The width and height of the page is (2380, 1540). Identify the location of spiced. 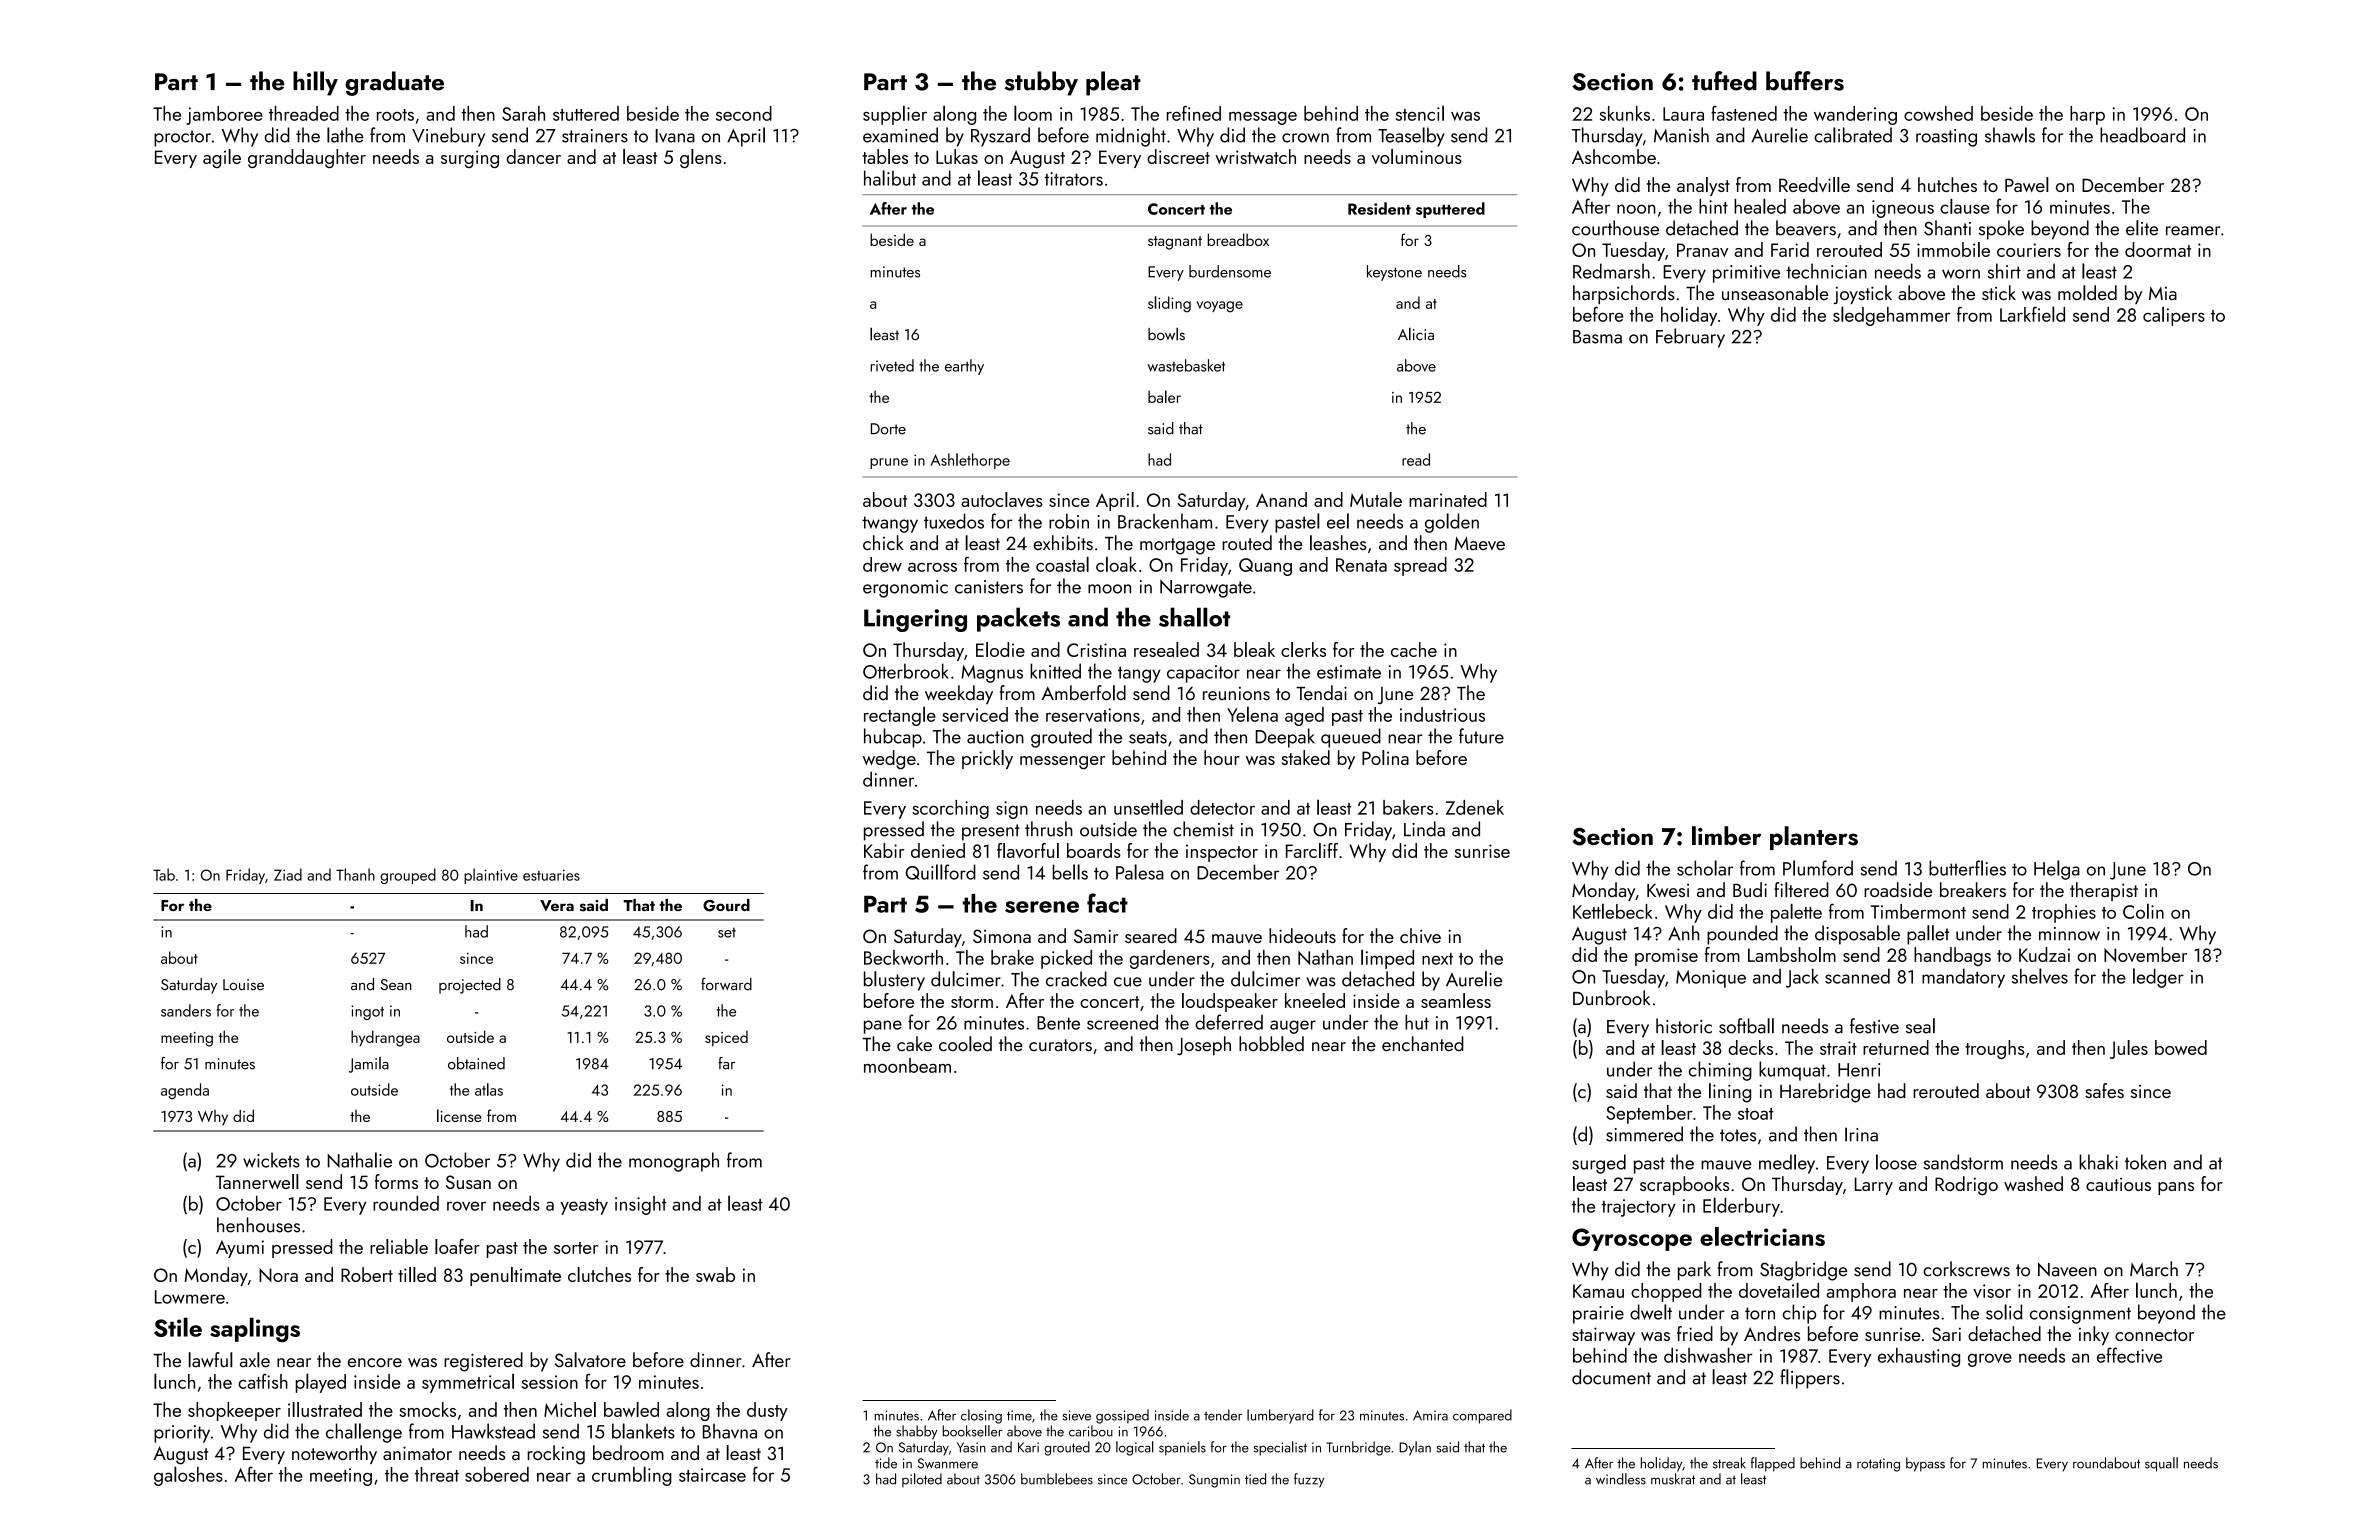
(726, 1038).
